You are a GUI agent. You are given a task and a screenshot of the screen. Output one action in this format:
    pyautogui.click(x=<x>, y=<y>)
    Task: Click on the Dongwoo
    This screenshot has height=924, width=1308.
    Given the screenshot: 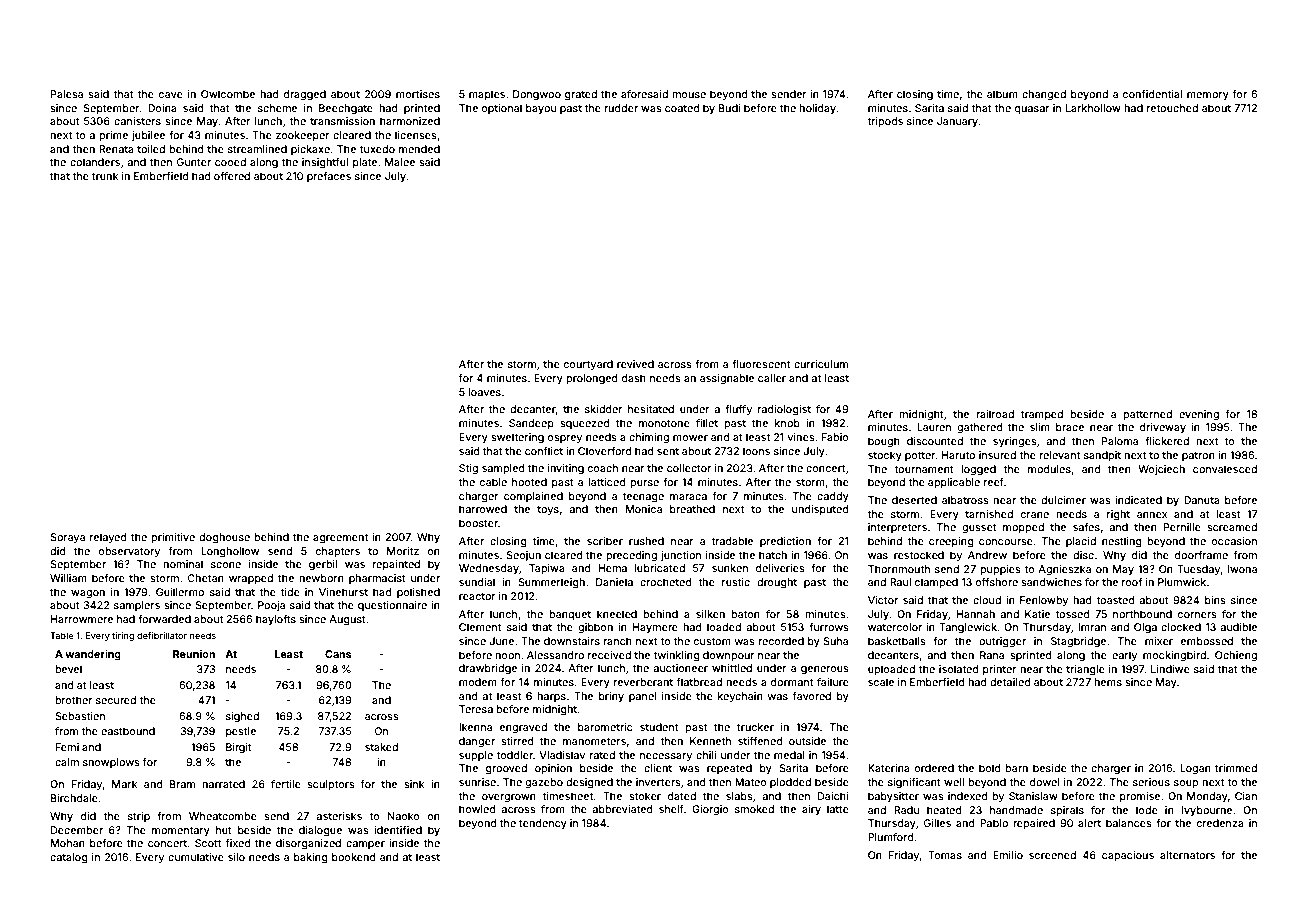 What is the action you would take?
    pyautogui.click(x=537, y=95)
